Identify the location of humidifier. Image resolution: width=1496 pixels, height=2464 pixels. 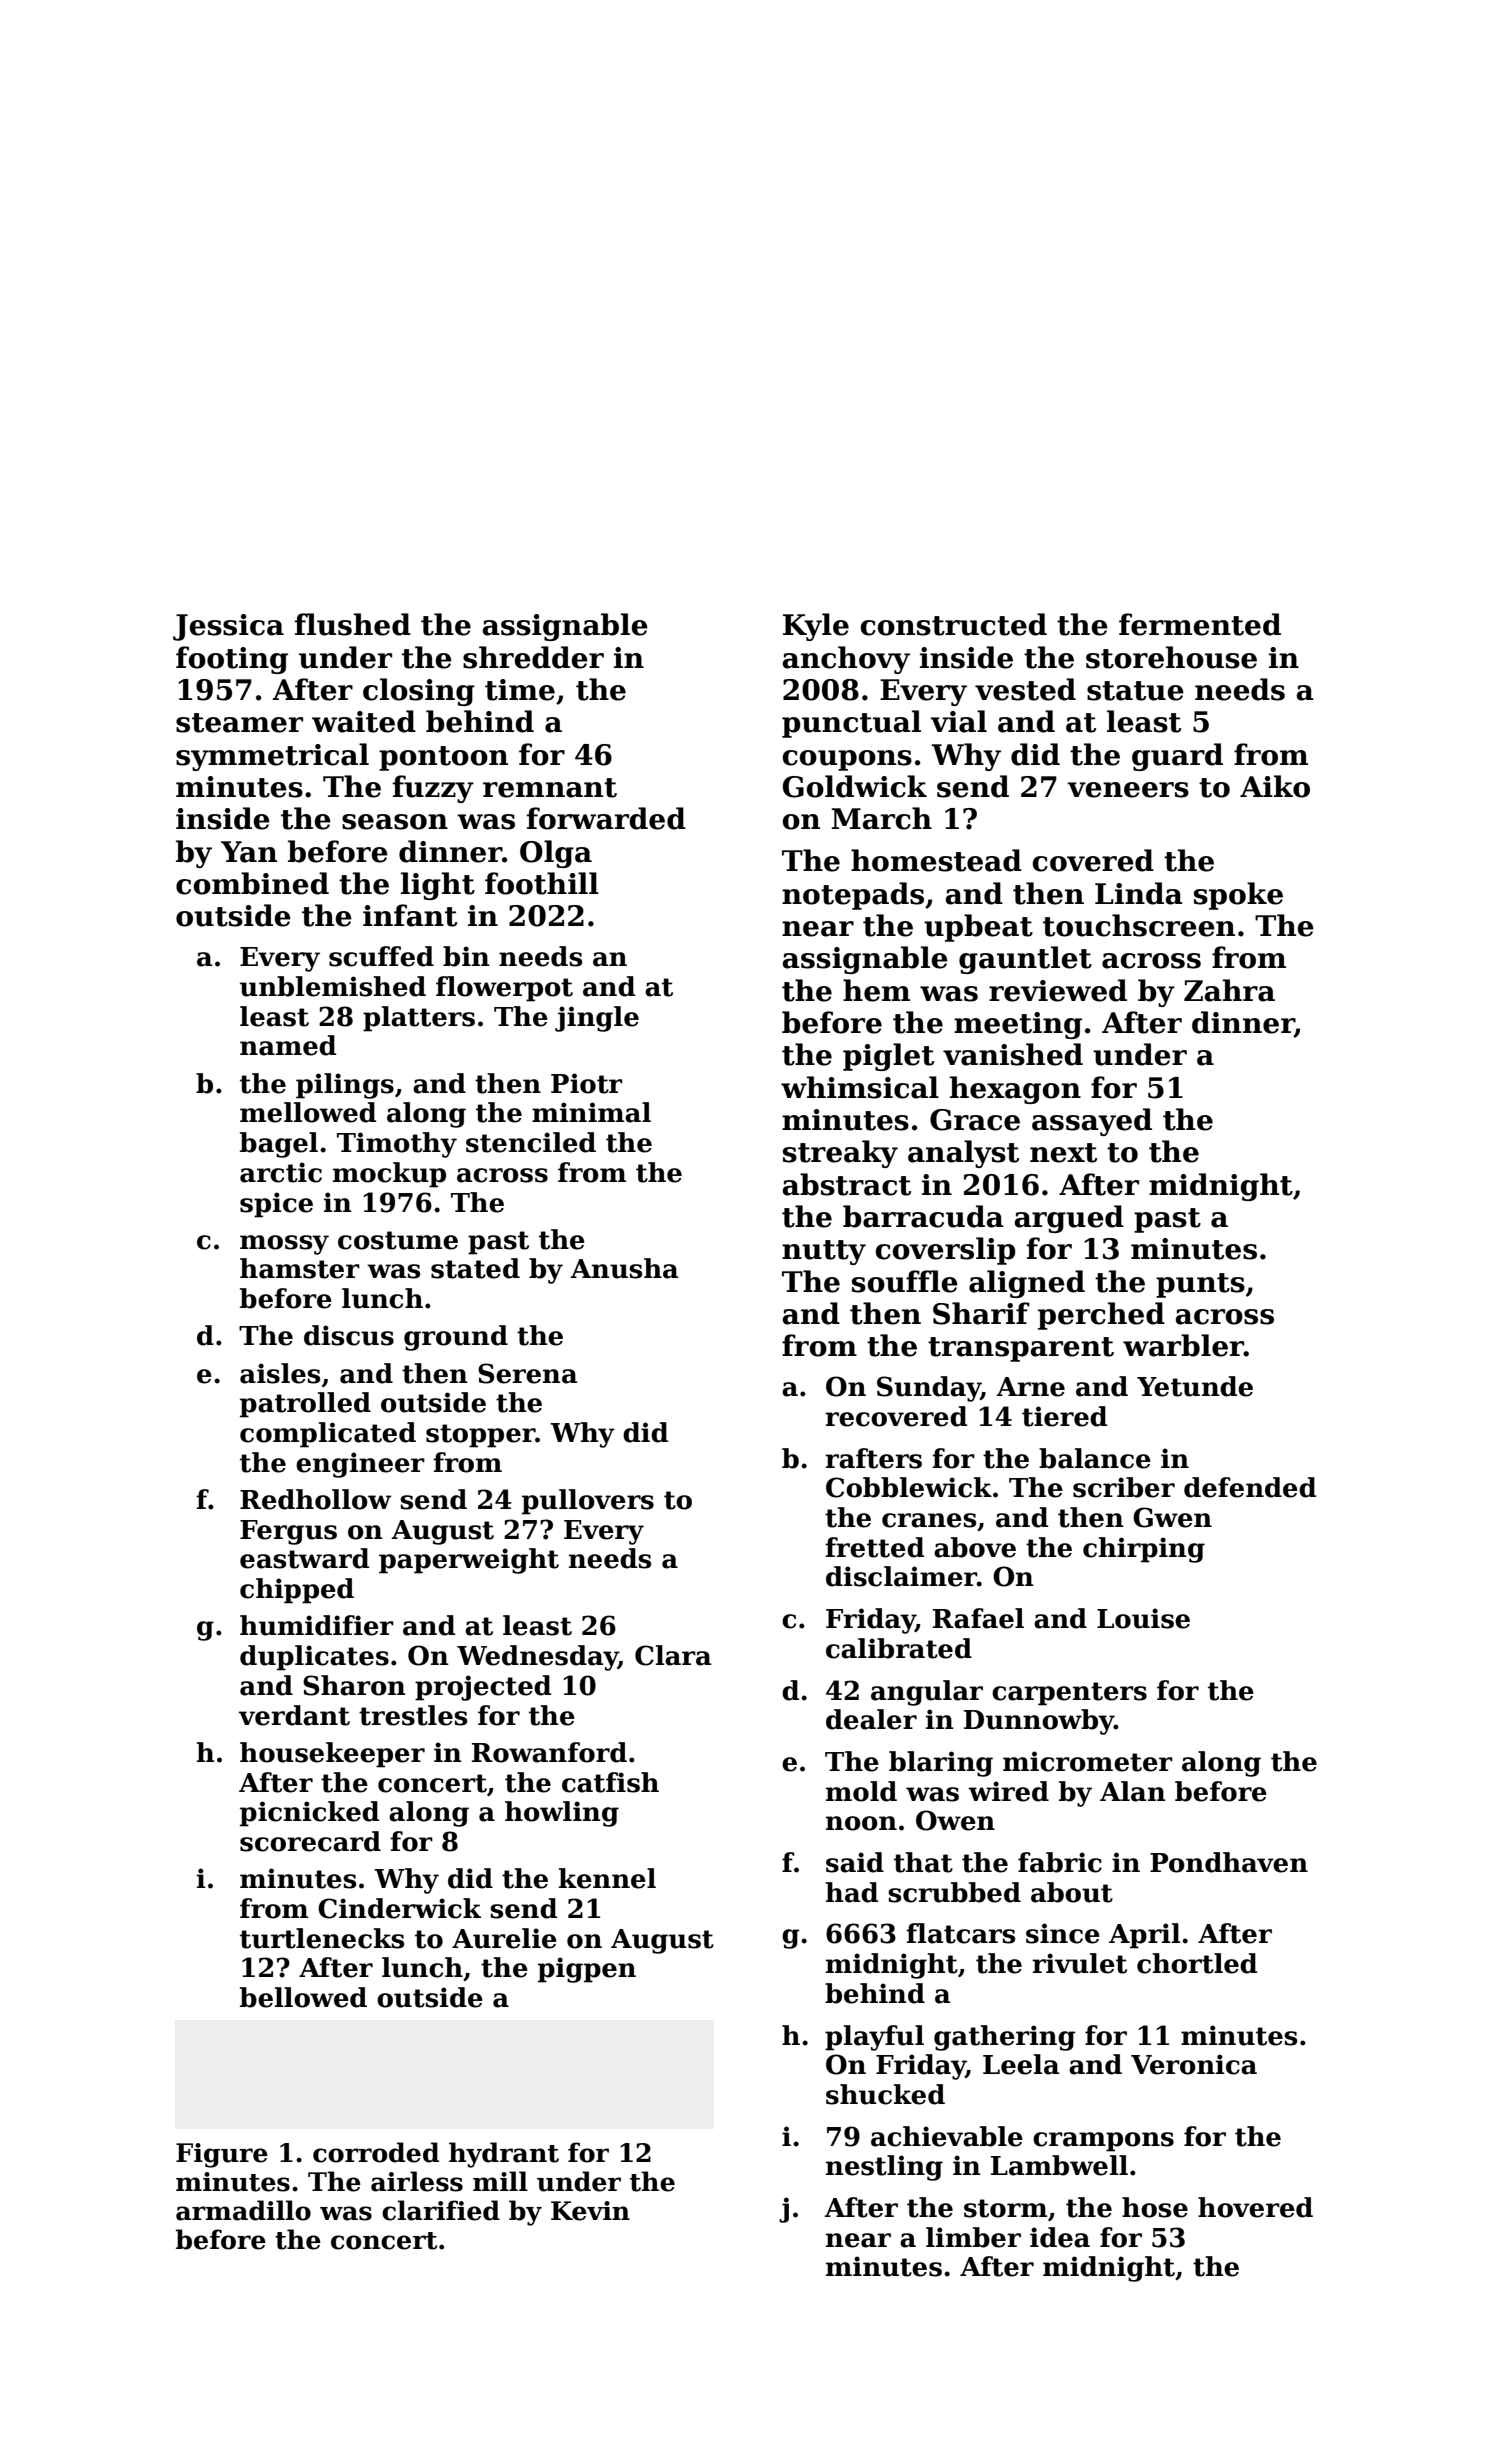
(317, 1625).
